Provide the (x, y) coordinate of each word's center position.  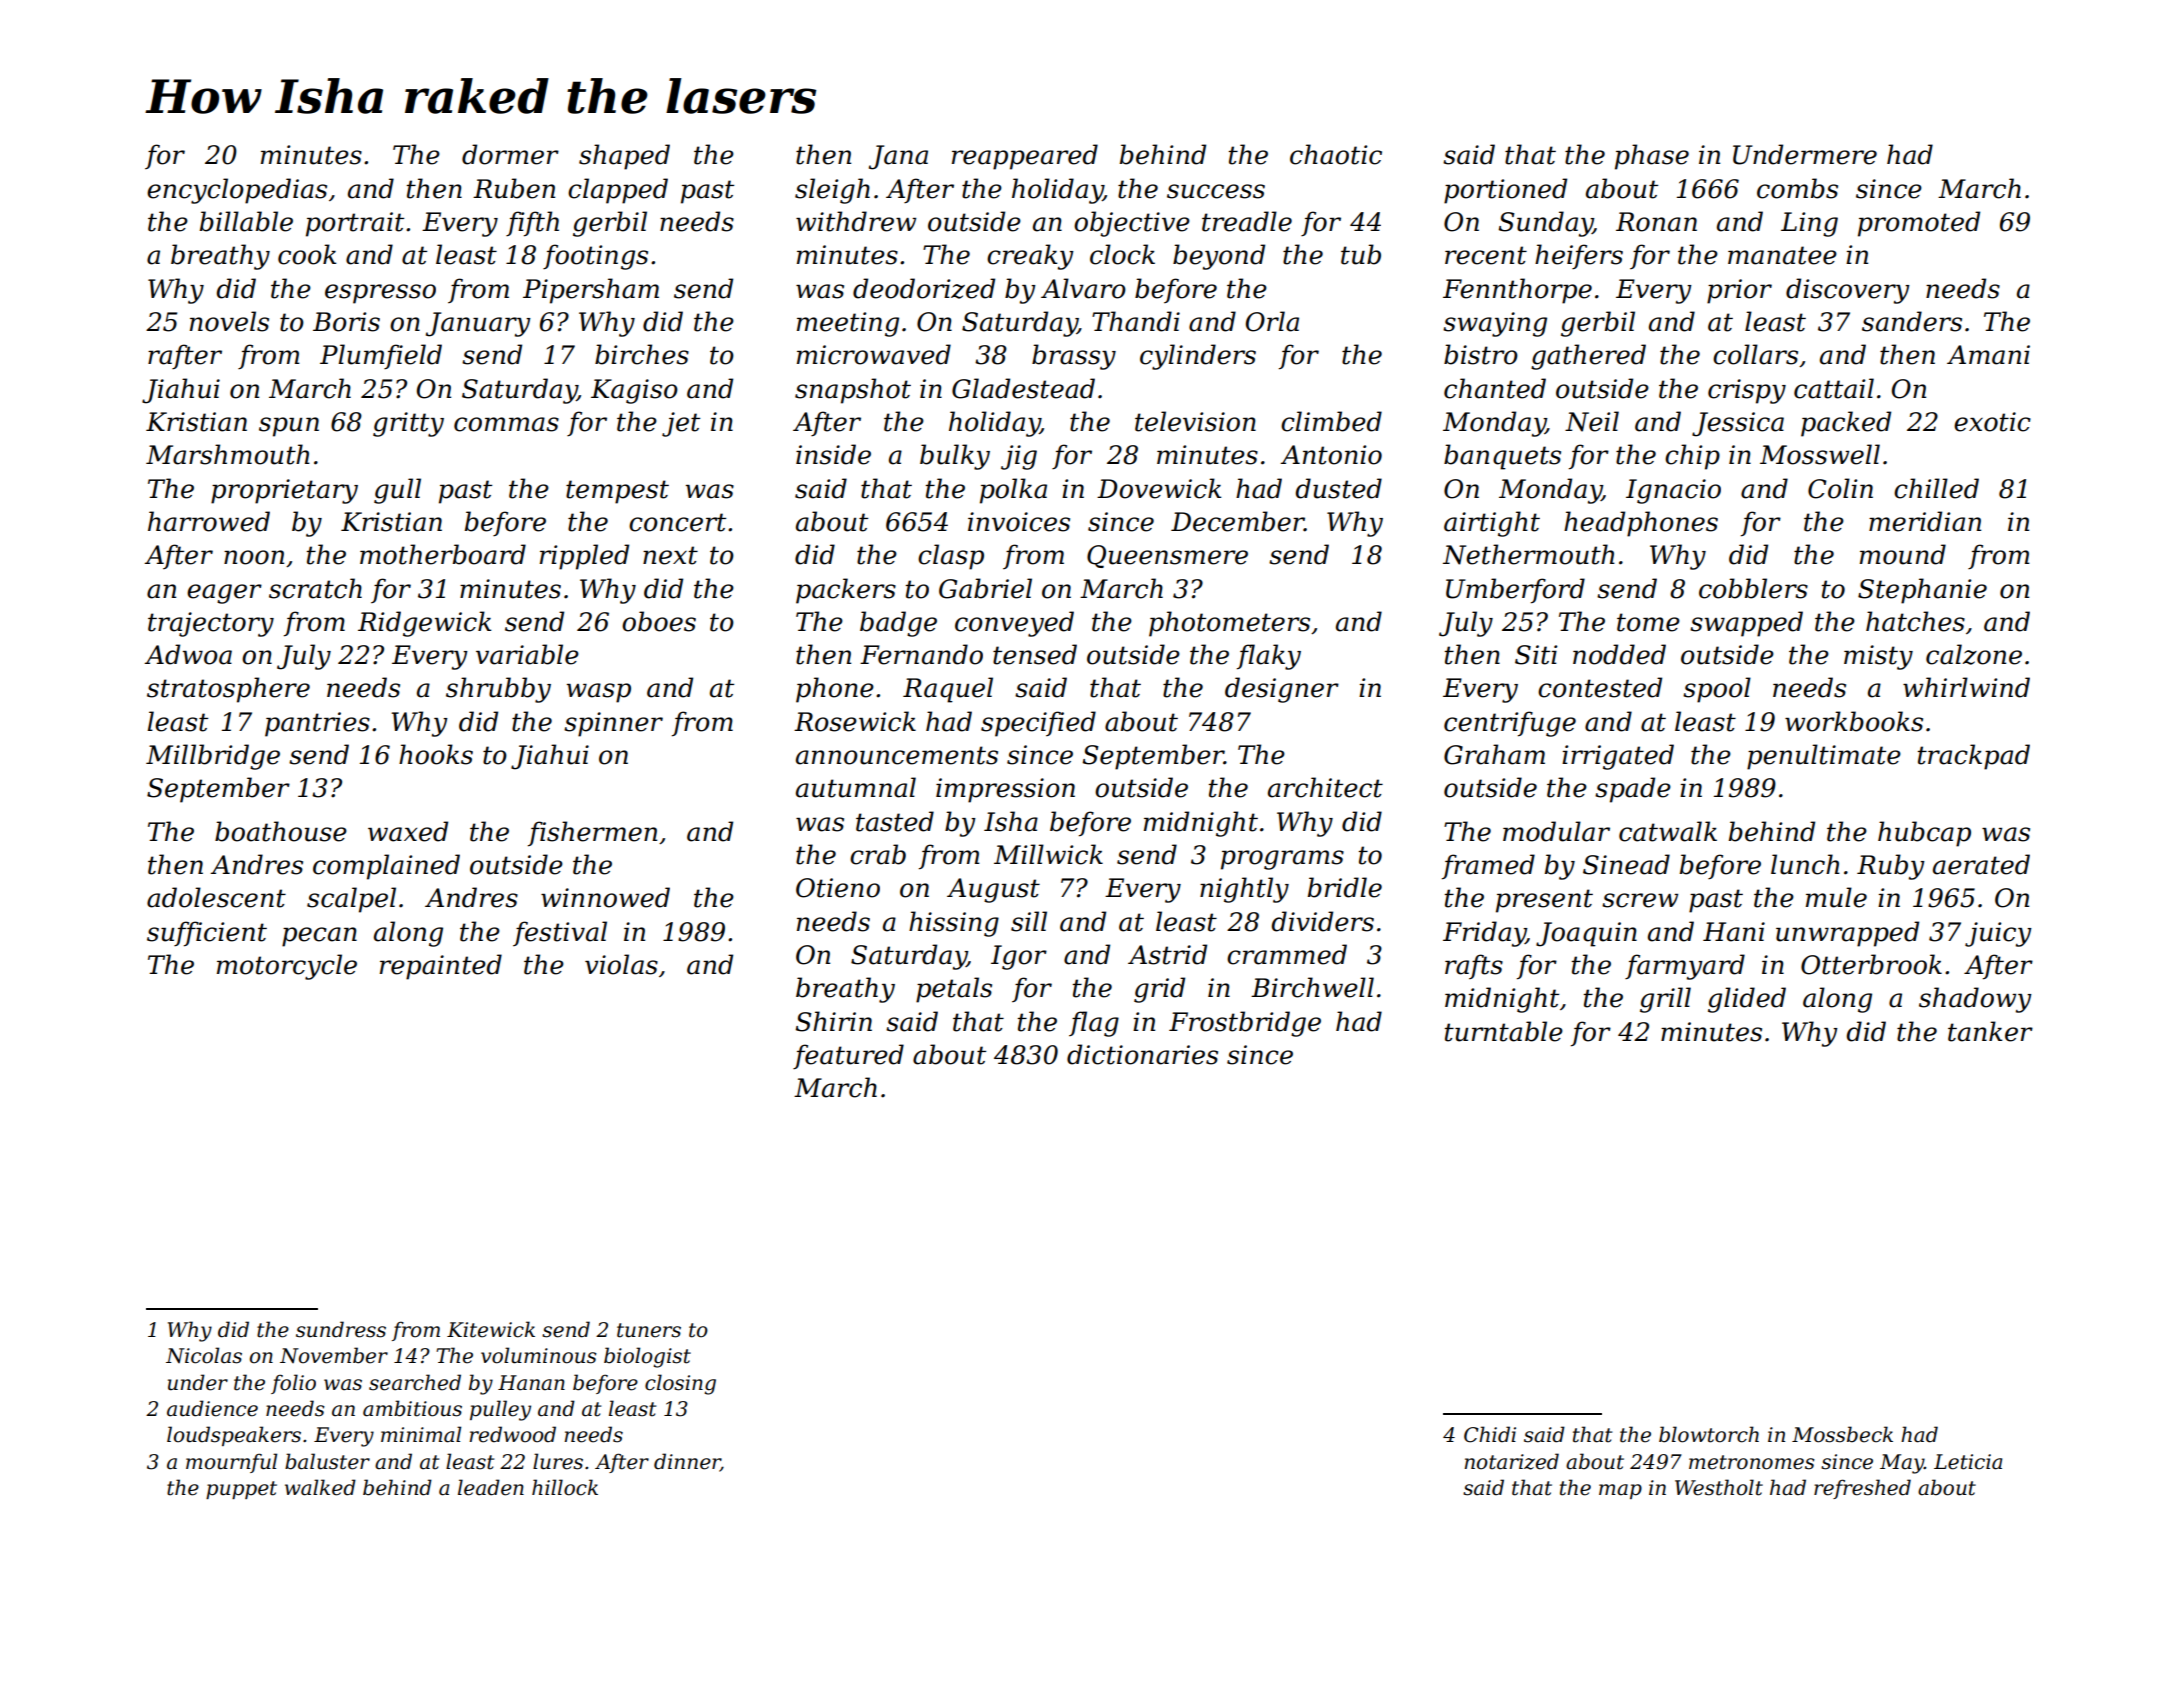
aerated (1981, 864)
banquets (1502, 457)
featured (848, 1056)
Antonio (1331, 455)
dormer (510, 154)
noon (254, 557)
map (1620, 1491)
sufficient (207, 934)
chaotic (1336, 154)
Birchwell (1312, 987)
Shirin (834, 1021)
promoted (1919, 224)
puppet (241, 1490)
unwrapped (1847, 934)
